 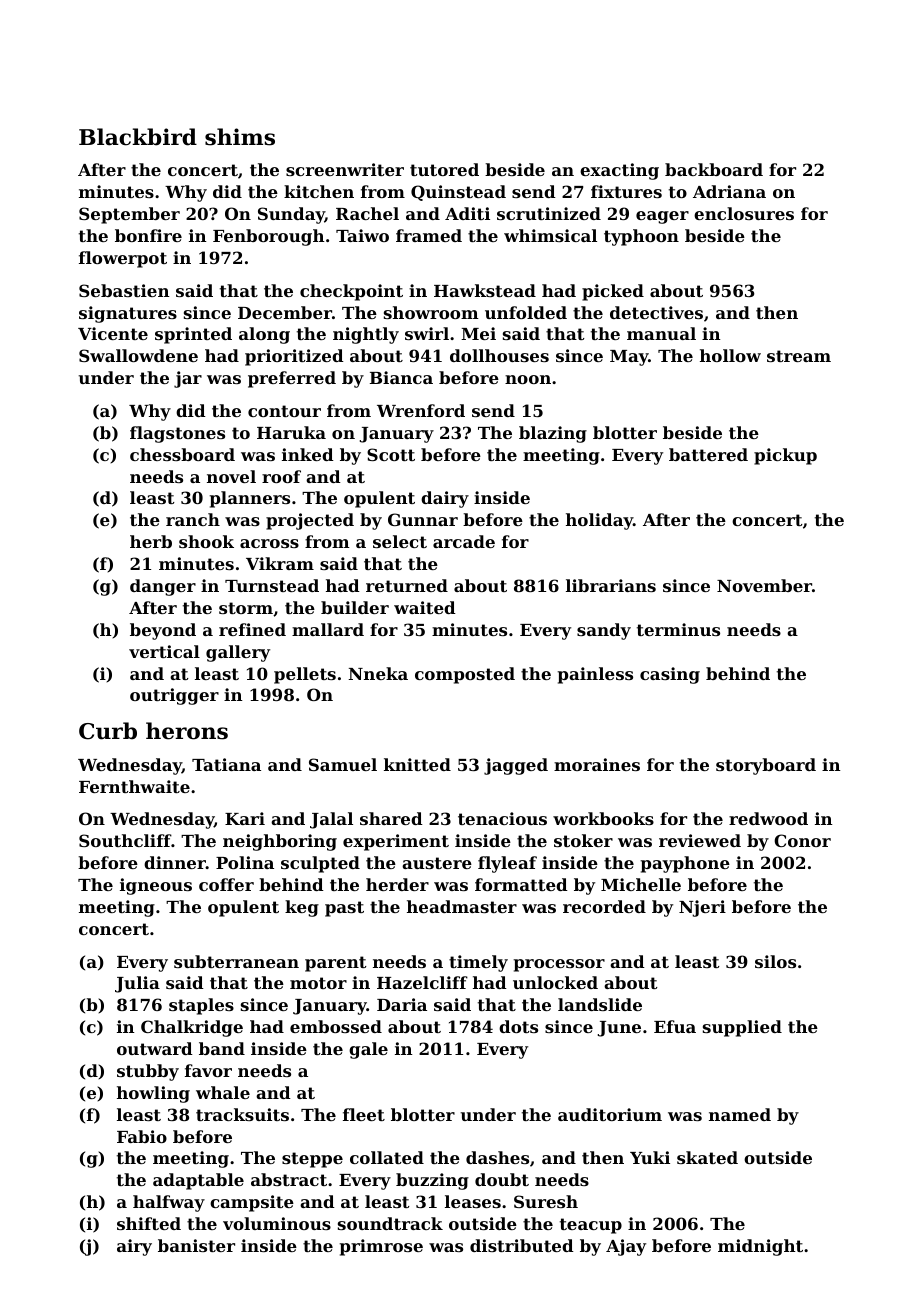 I want to click on Tatiana, so click(x=226, y=764).
